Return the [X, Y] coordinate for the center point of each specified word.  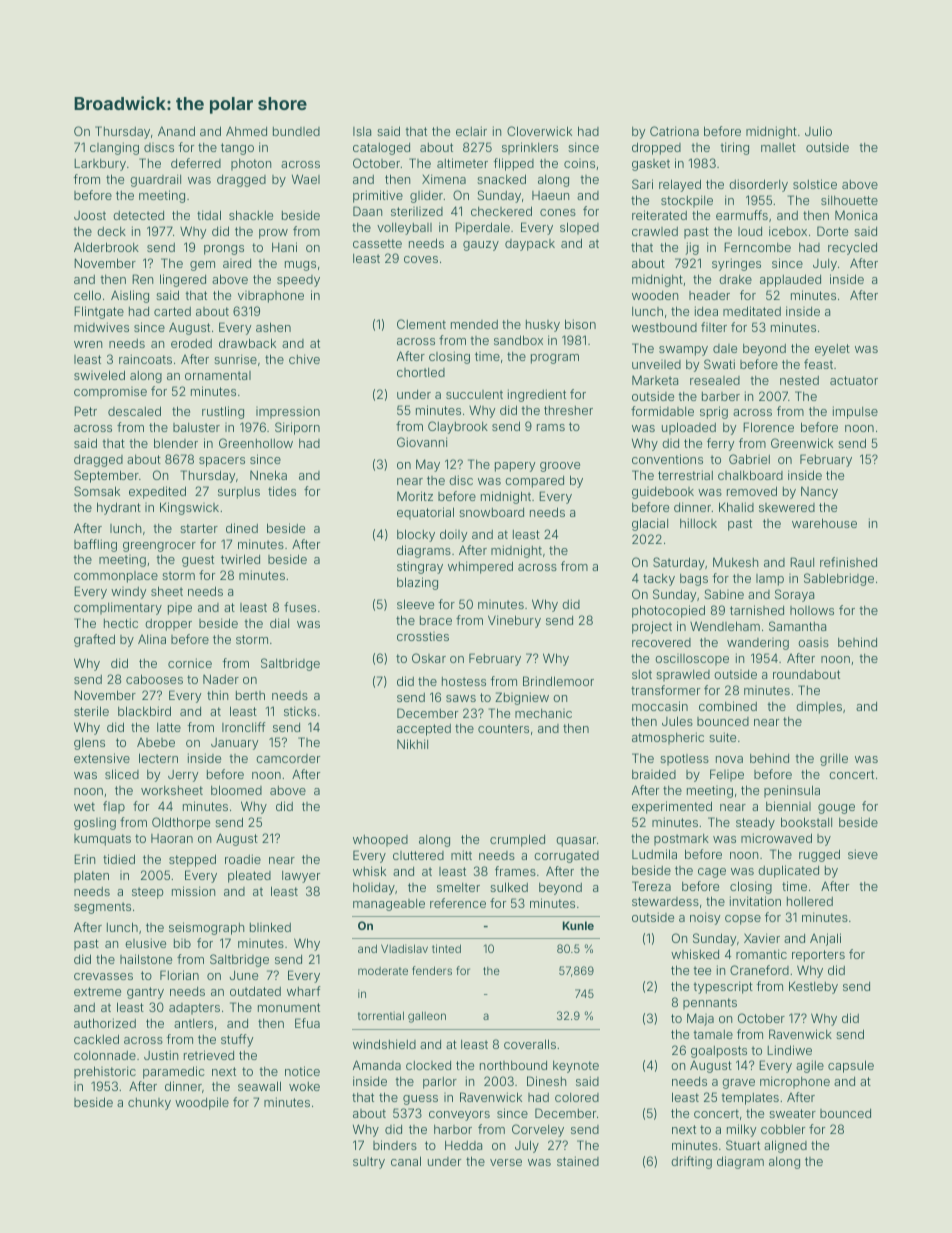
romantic [761, 954]
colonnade [105, 1055]
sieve [863, 854]
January [234, 744]
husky [543, 326]
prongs [224, 250]
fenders [432, 970]
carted [172, 311]
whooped [380, 841]
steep [148, 893]
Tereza [651, 886]
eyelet [832, 350]
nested [799, 380]
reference [458, 903]
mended [474, 324]
